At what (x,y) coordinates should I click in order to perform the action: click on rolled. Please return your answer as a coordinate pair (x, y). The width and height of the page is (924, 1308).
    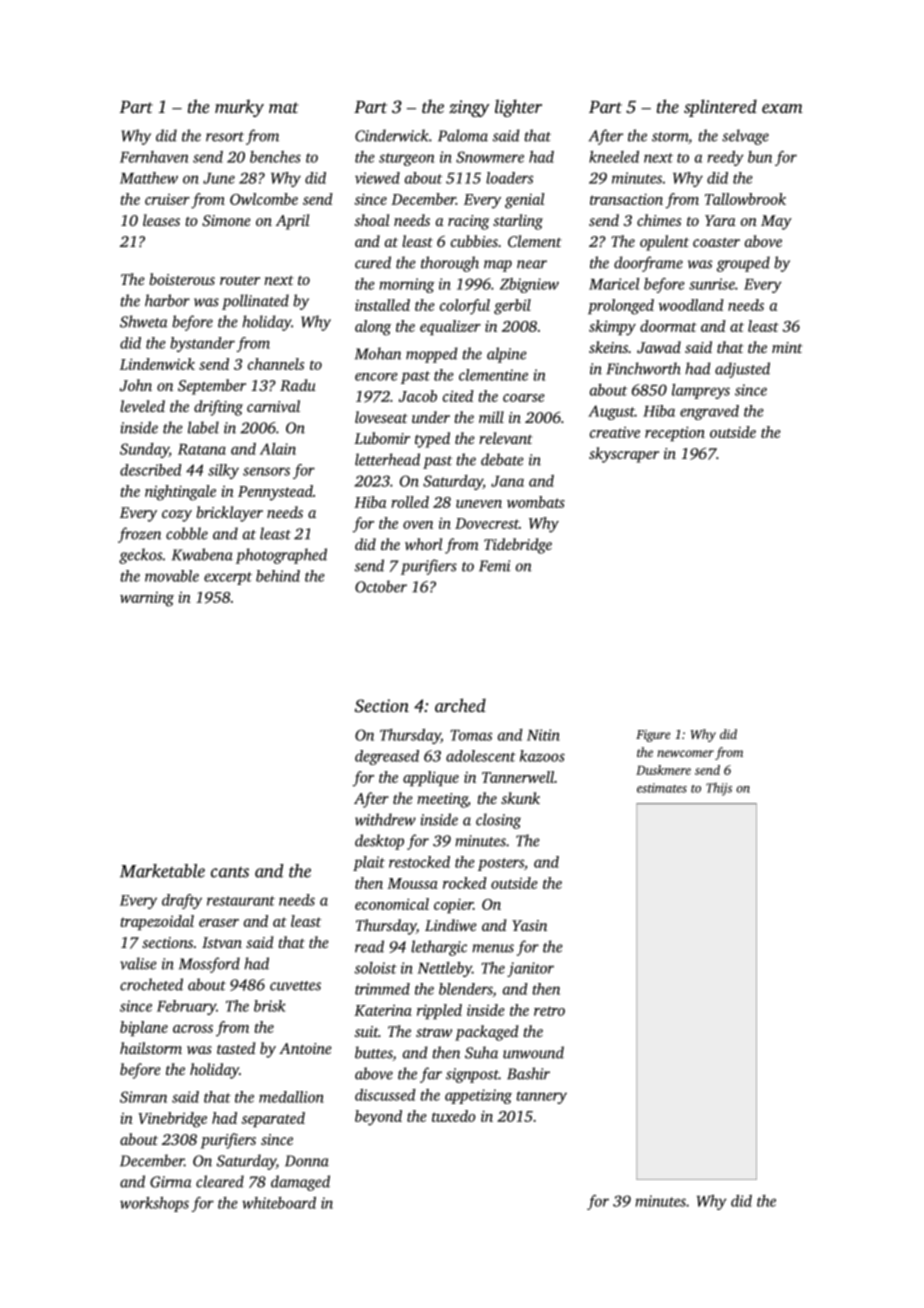
    Looking at the image, I should click on (410, 502).
